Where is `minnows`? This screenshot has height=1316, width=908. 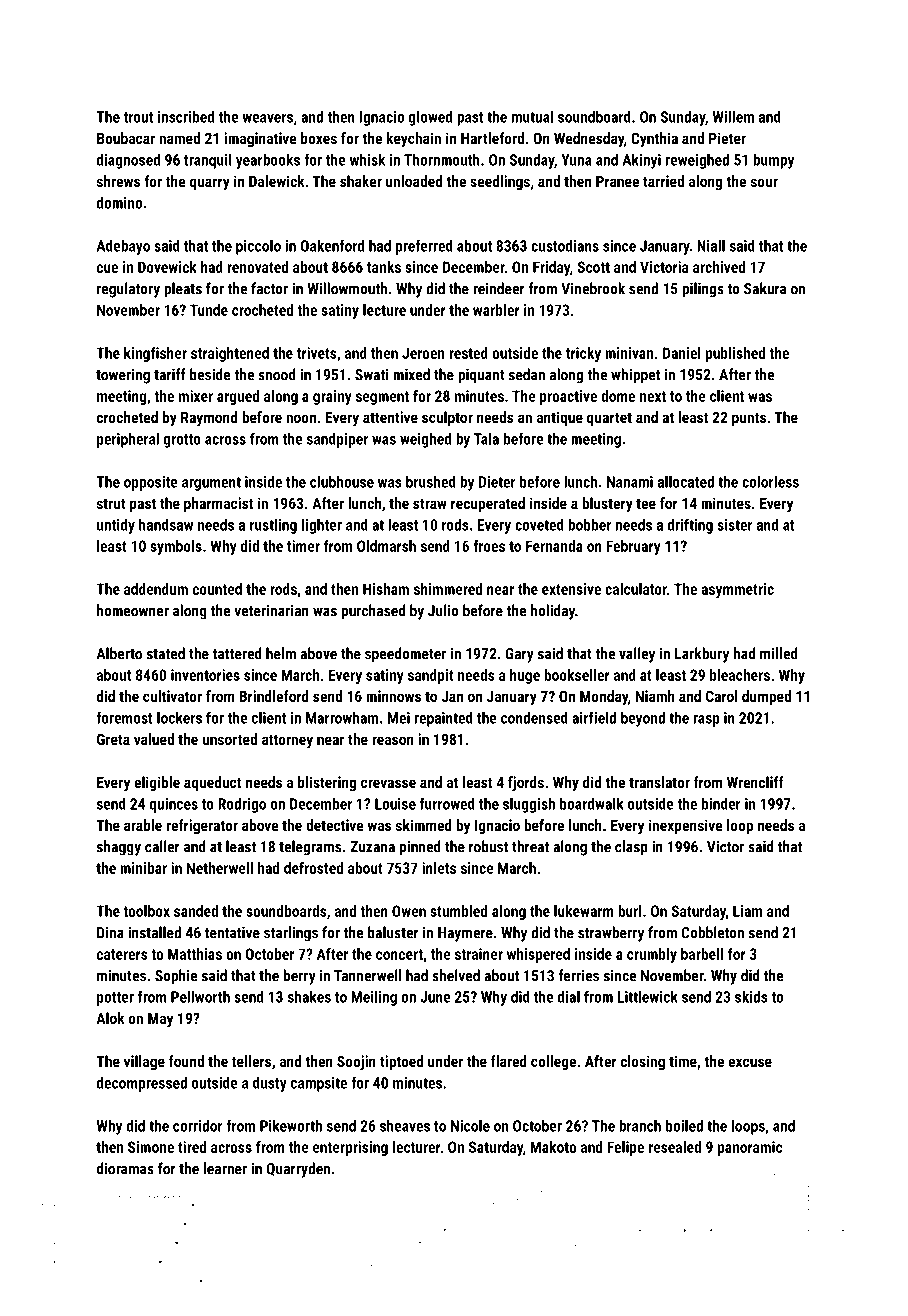 minnows is located at coordinates (393, 696).
